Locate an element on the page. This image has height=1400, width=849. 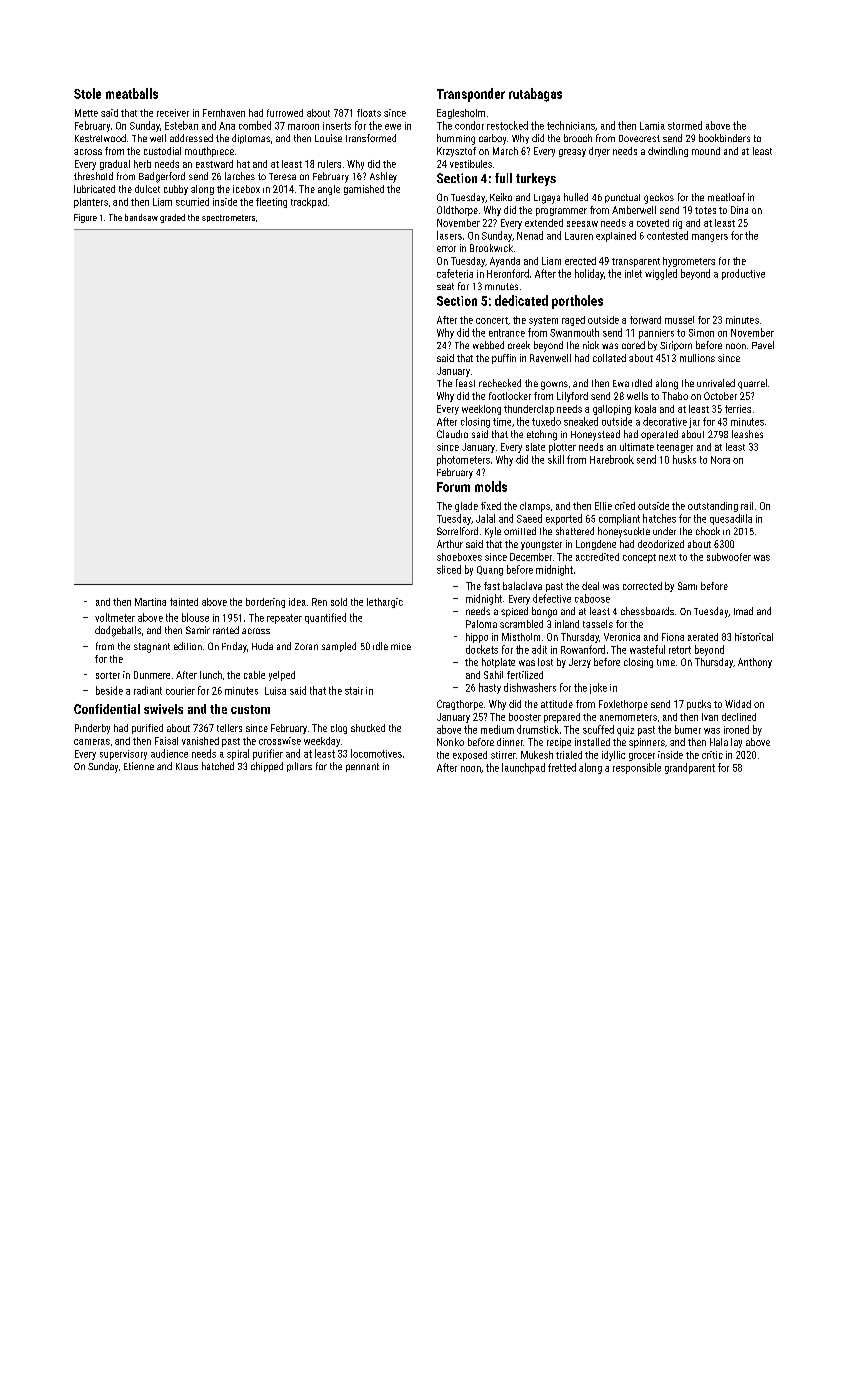
Claudio is located at coordinates (452, 434).
